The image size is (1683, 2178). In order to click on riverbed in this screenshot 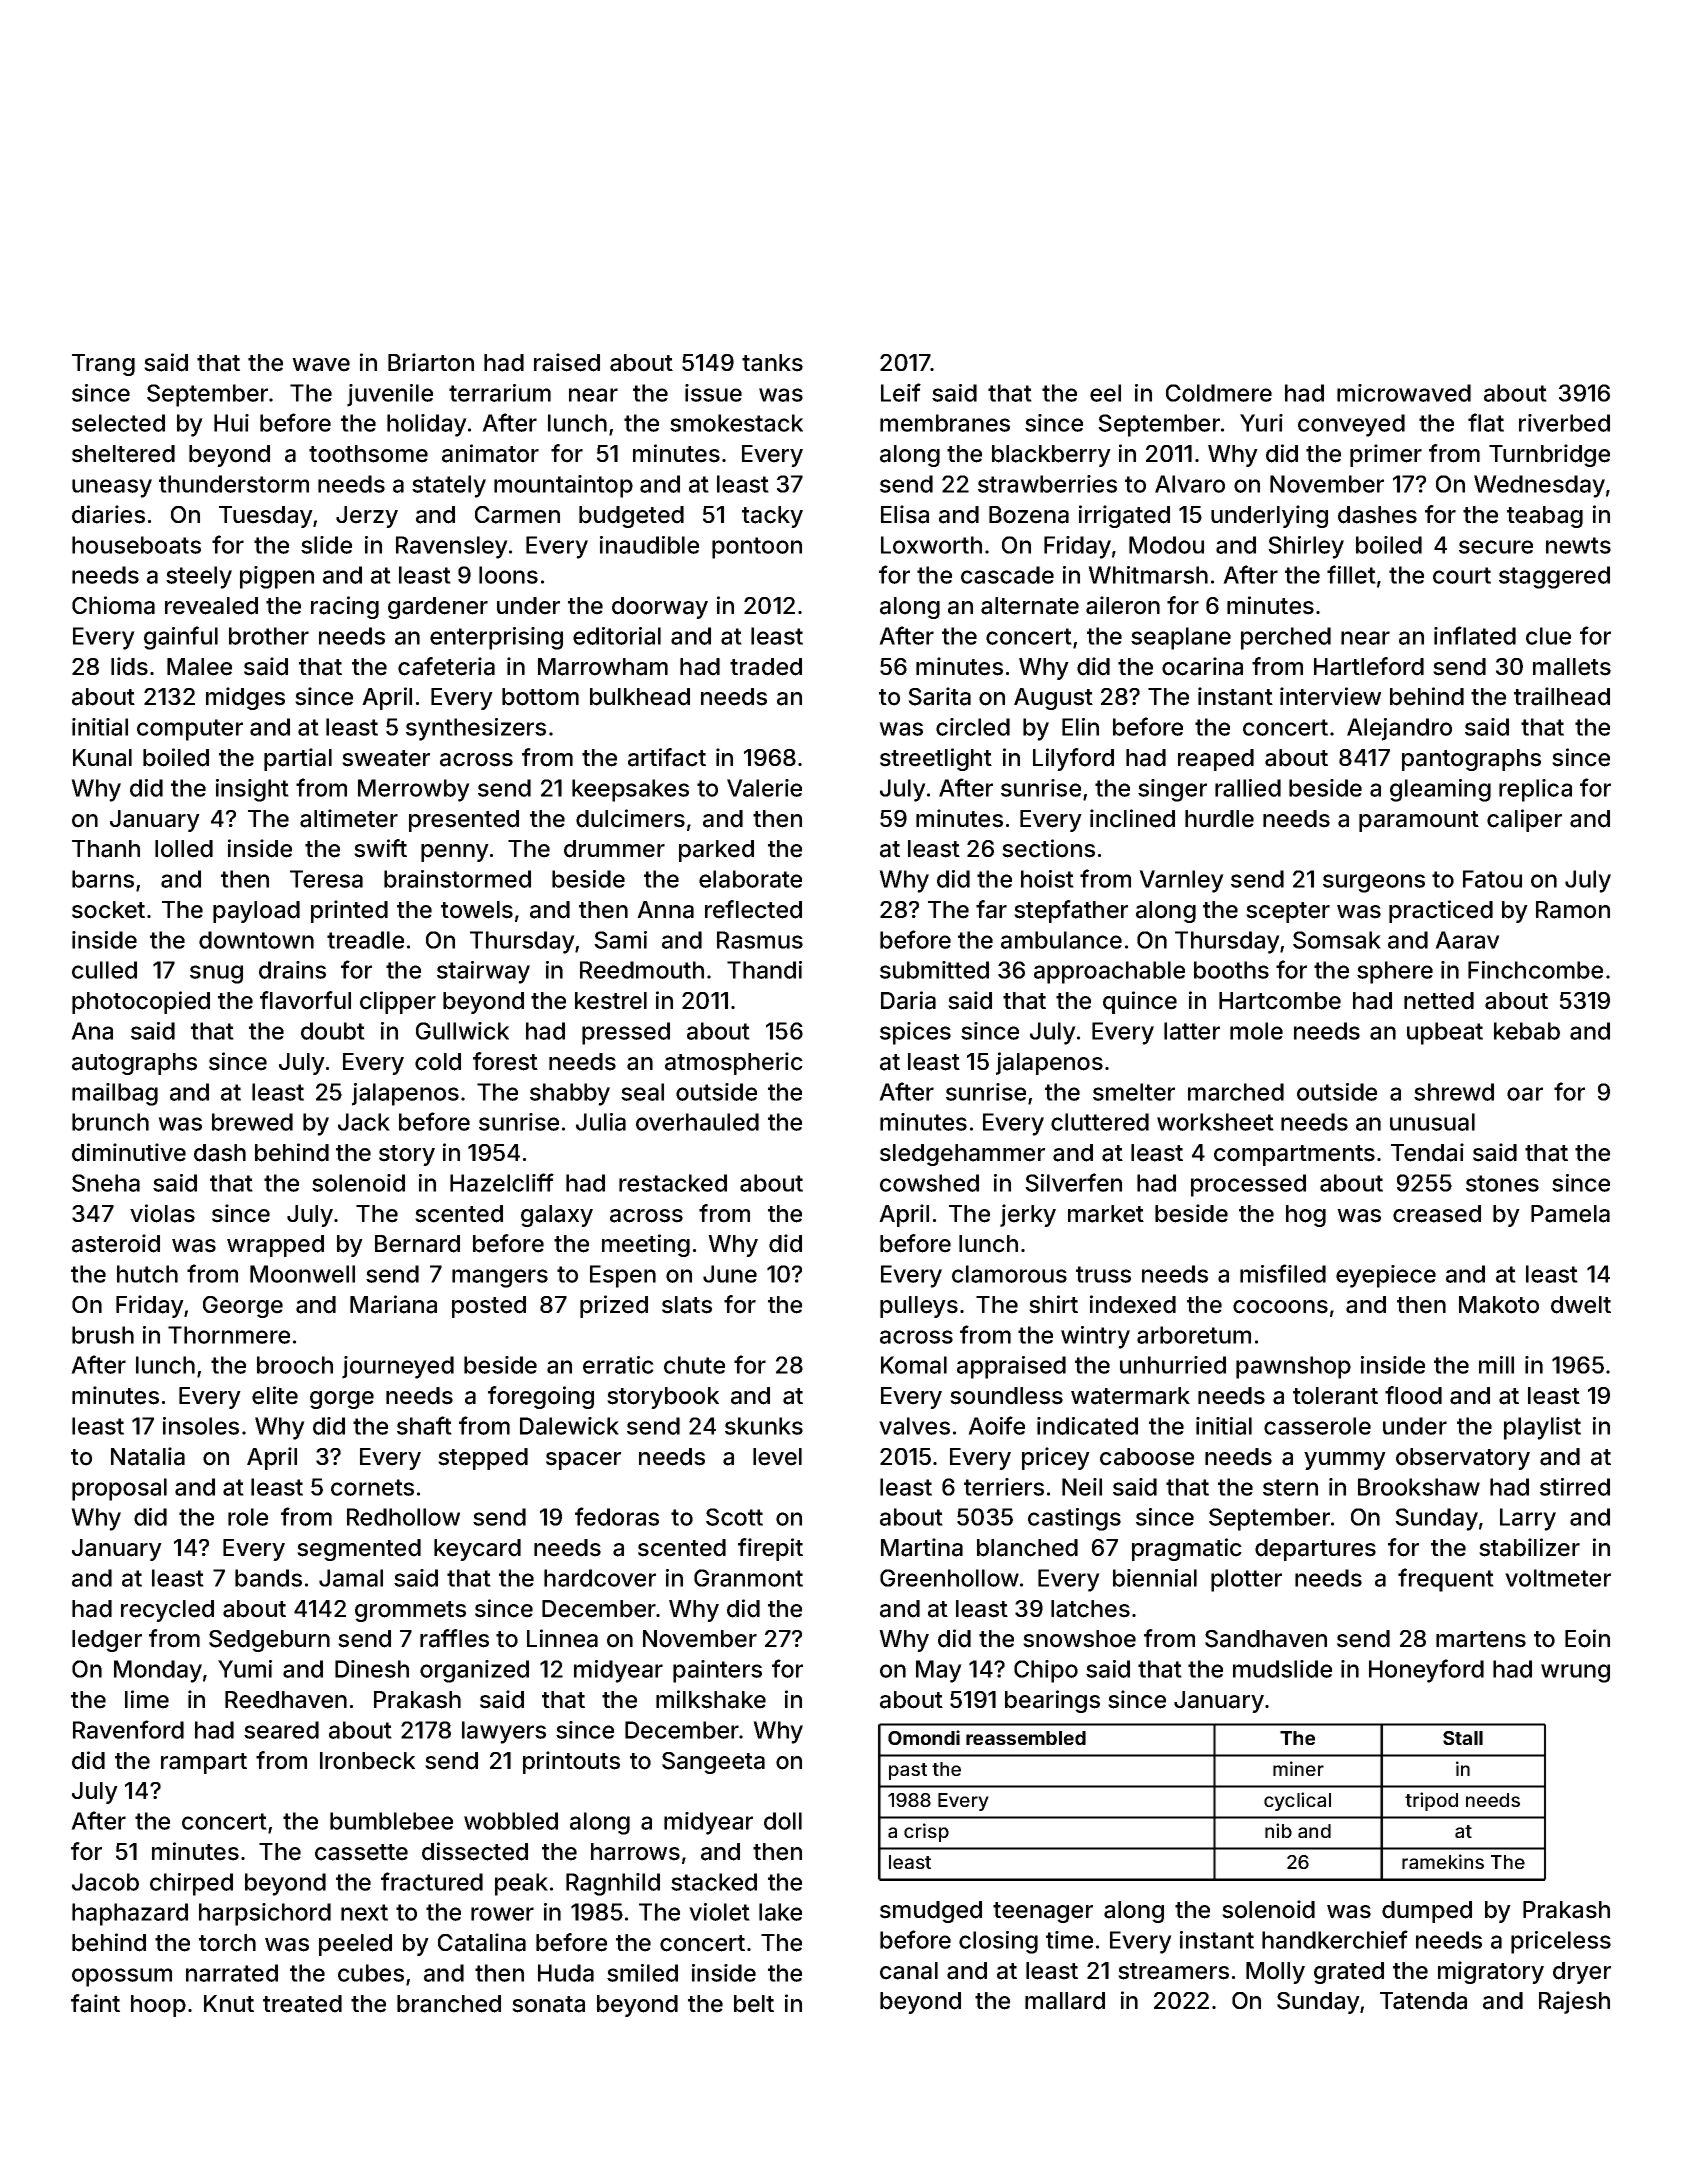, I will do `click(1564, 423)`.
